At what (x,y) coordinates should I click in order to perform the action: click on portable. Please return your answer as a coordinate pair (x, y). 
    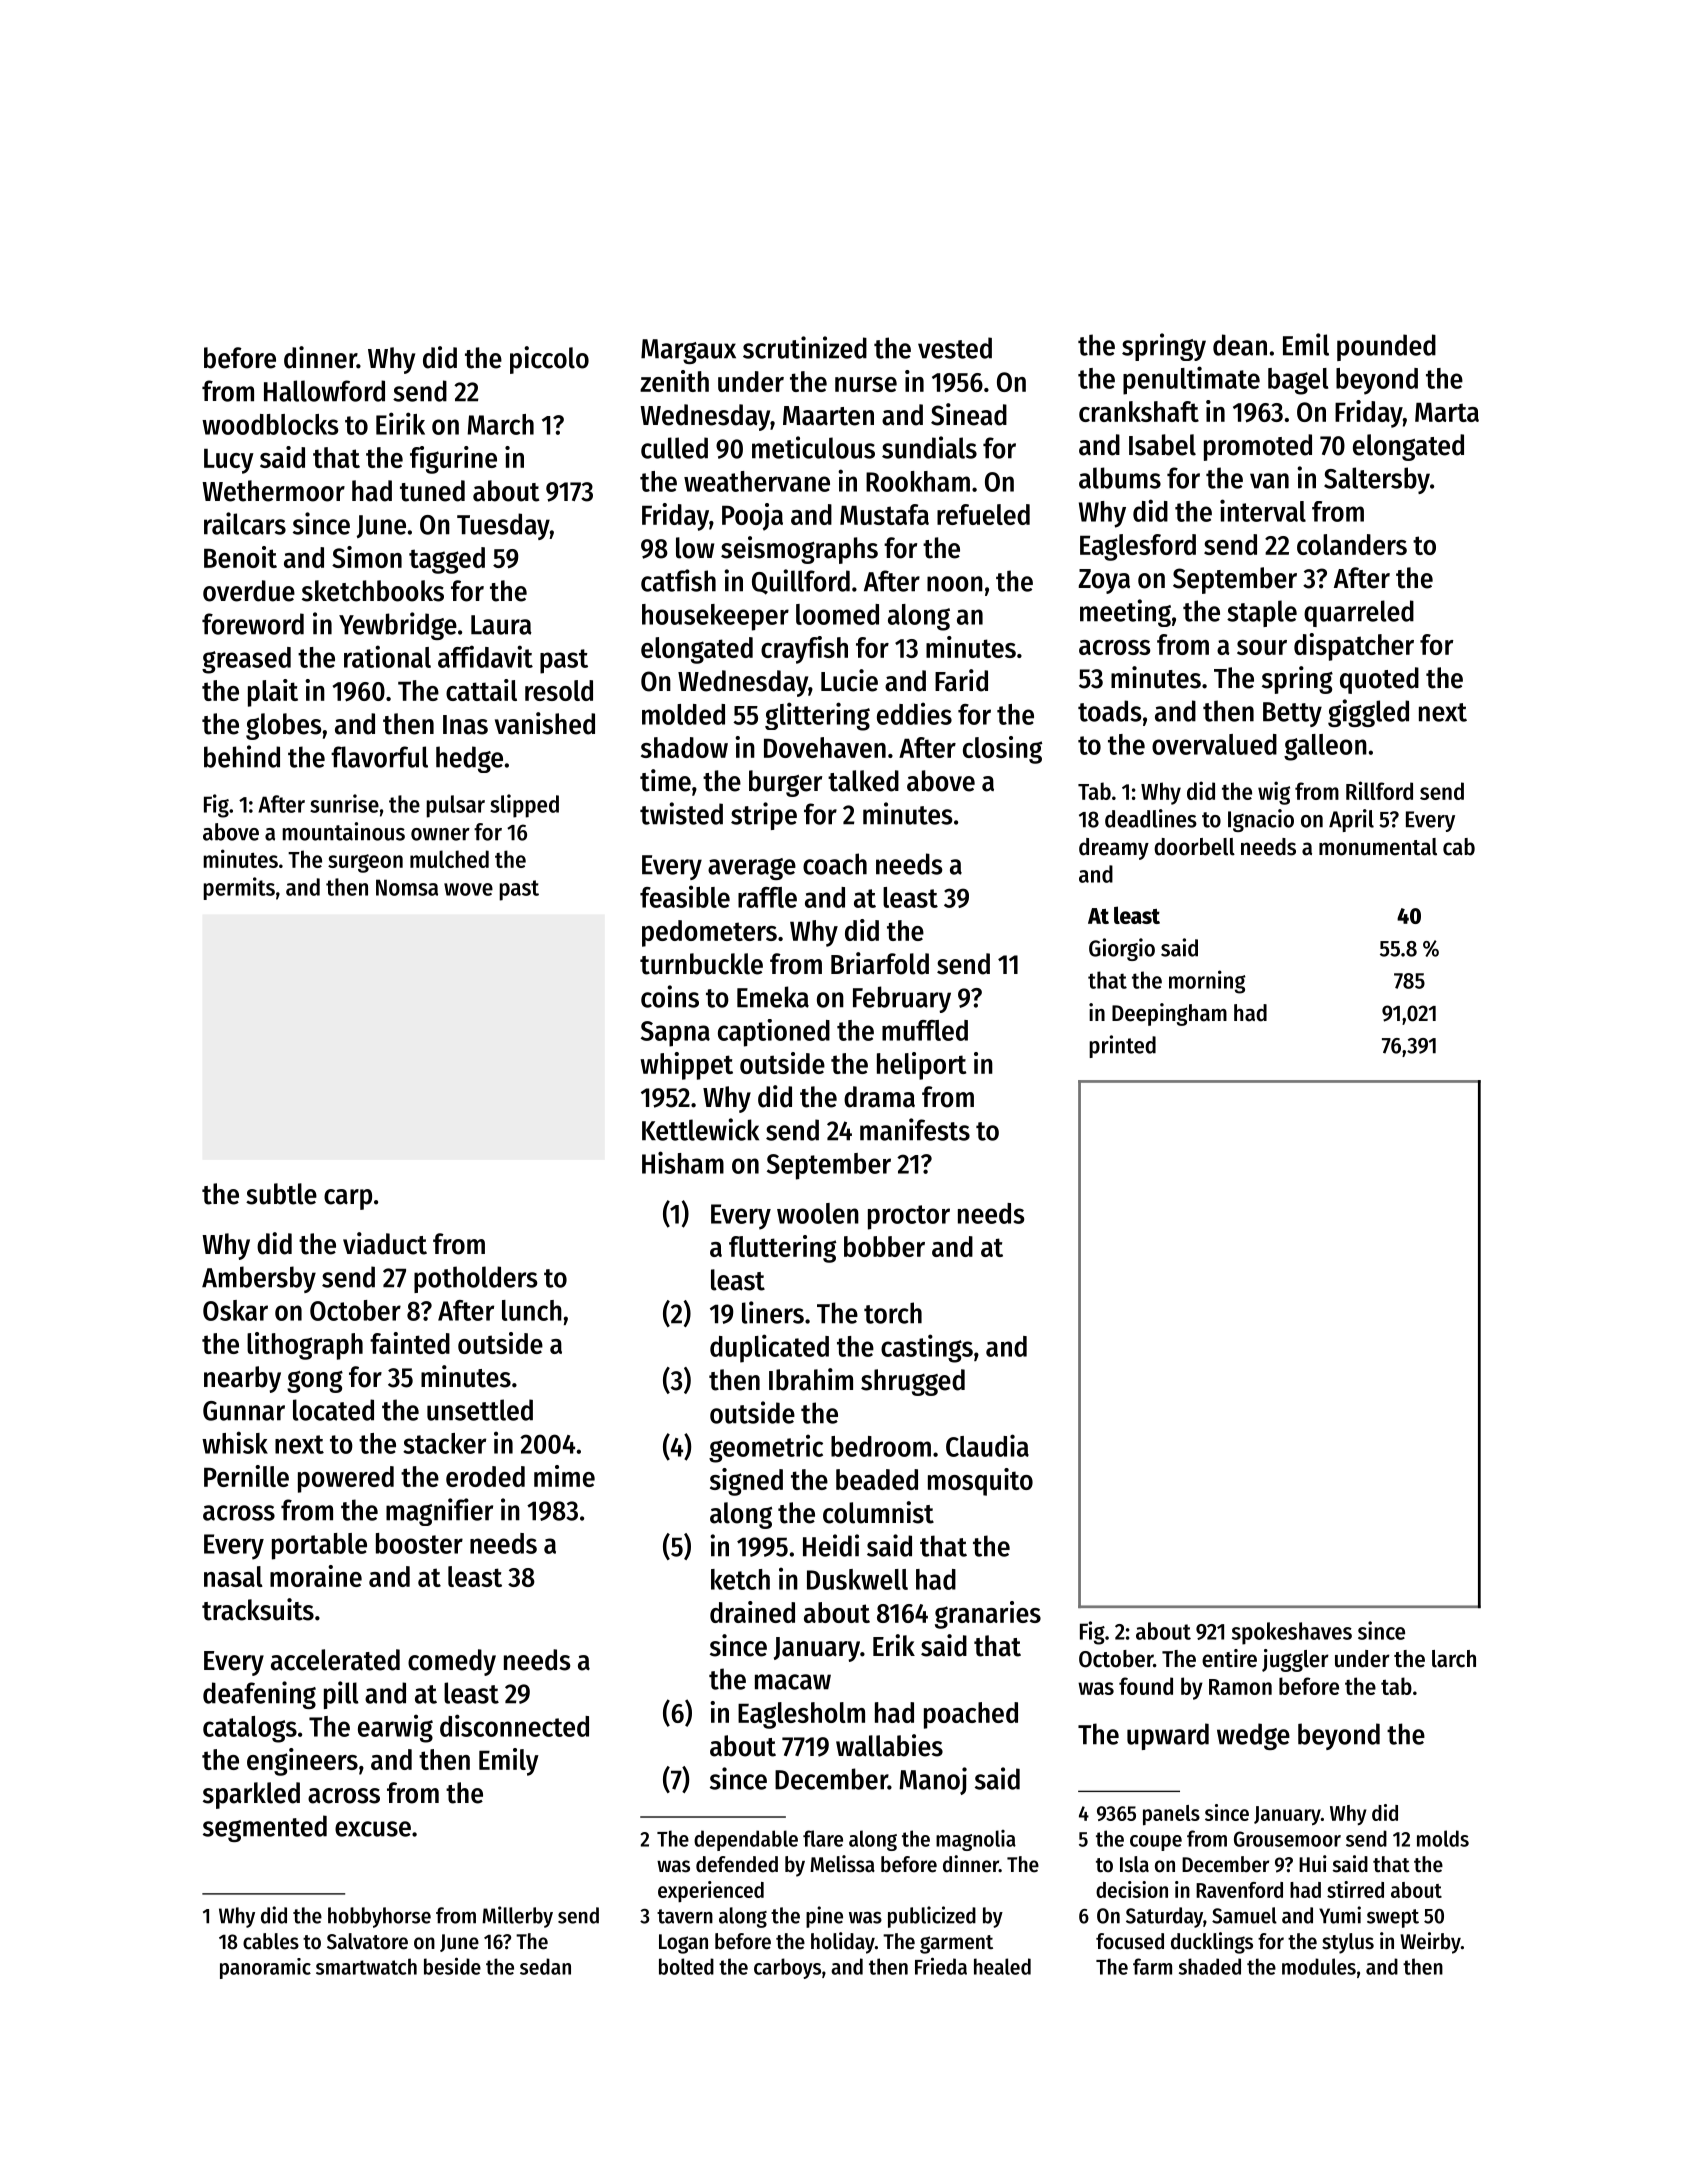
    Looking at the image, I should click on (319, 1546).
